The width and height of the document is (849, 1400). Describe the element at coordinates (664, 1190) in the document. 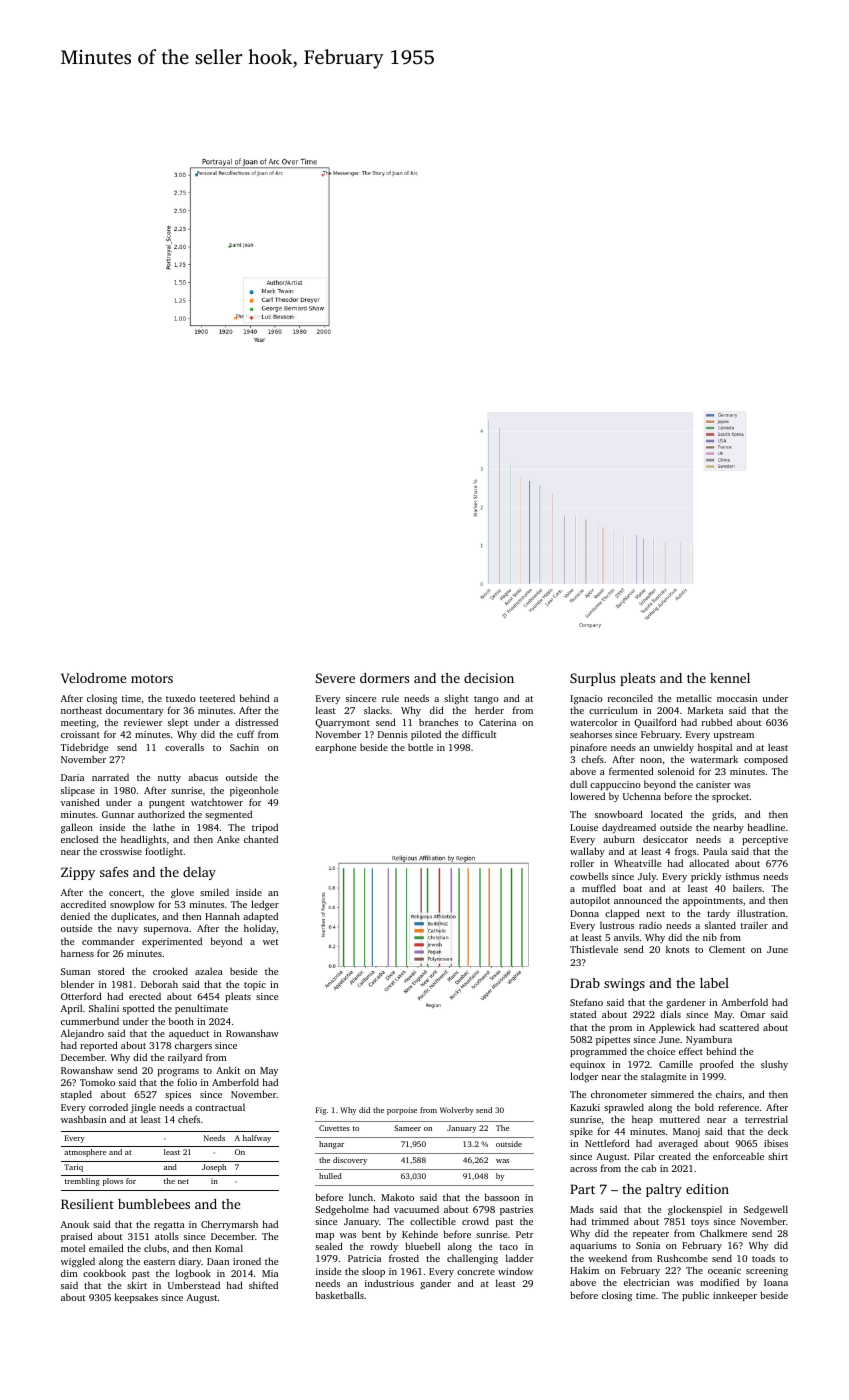

I see `paltry` at that location.
